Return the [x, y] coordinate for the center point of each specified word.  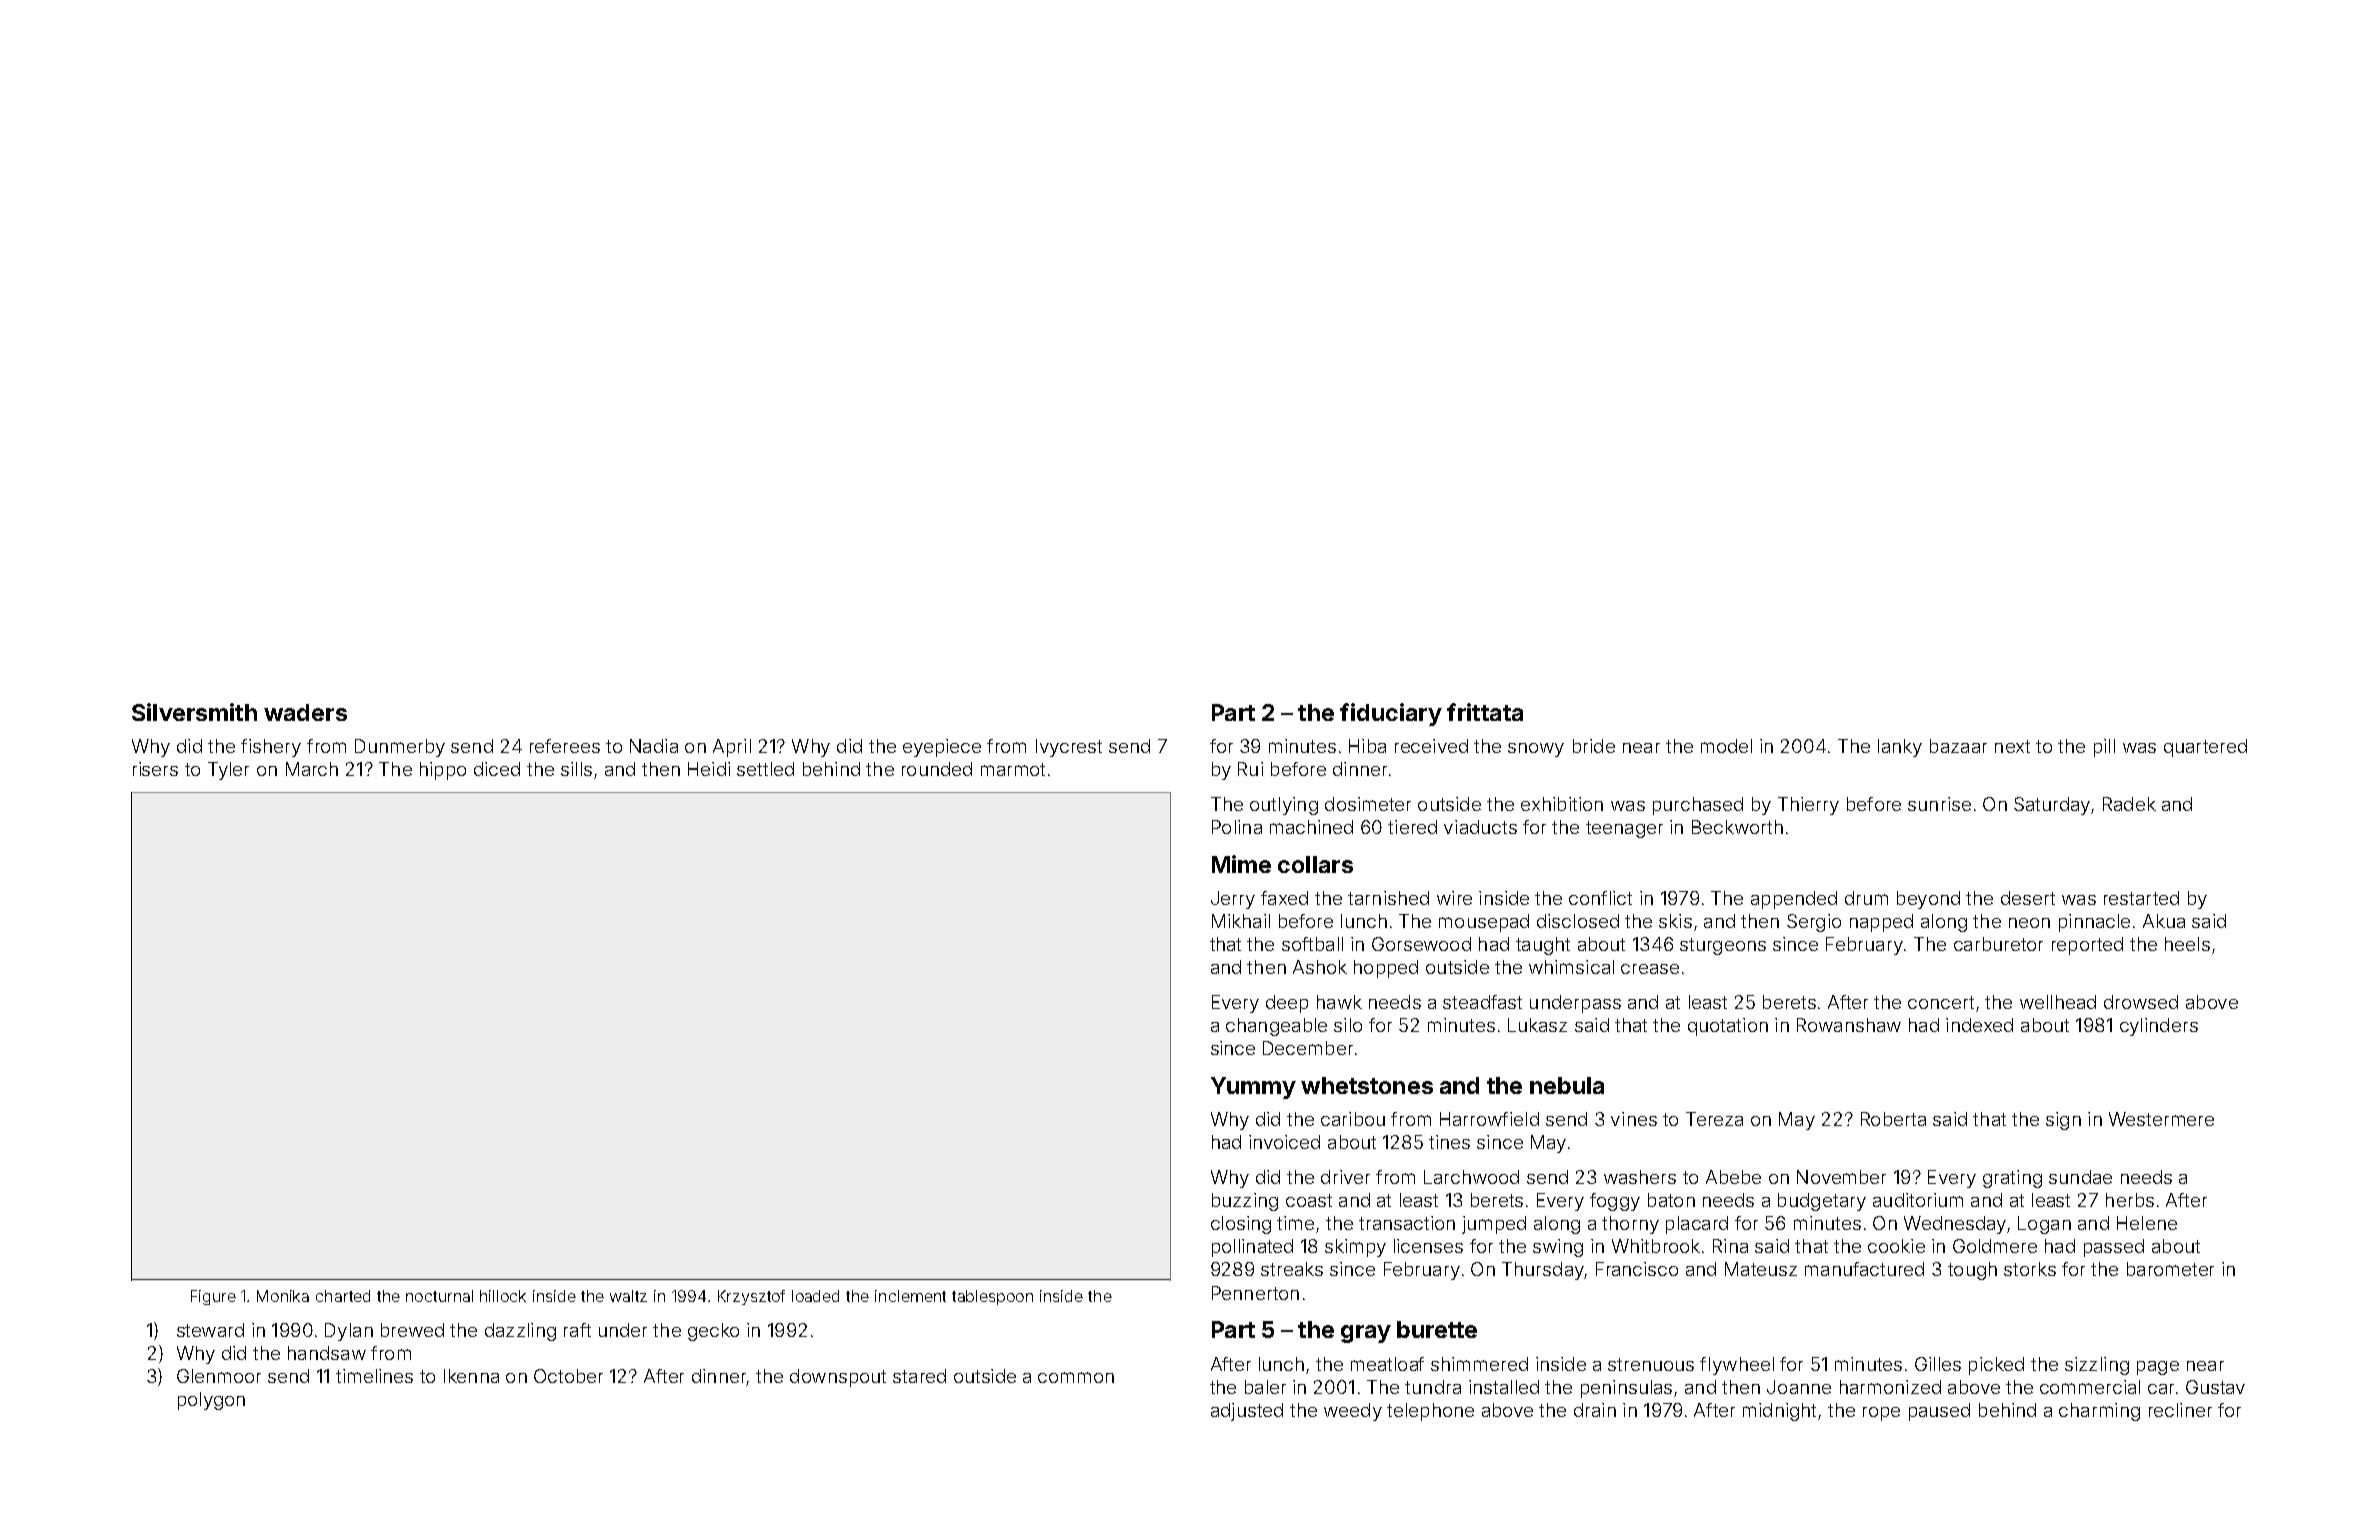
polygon [211, 1401]
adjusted [1247, 1412]
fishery [271, 748]
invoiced [1284, 1142]
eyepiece [942, 748]
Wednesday [1955, 1225]
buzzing [1245, 1202]
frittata [1485, 712]
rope [1881, 1414]
